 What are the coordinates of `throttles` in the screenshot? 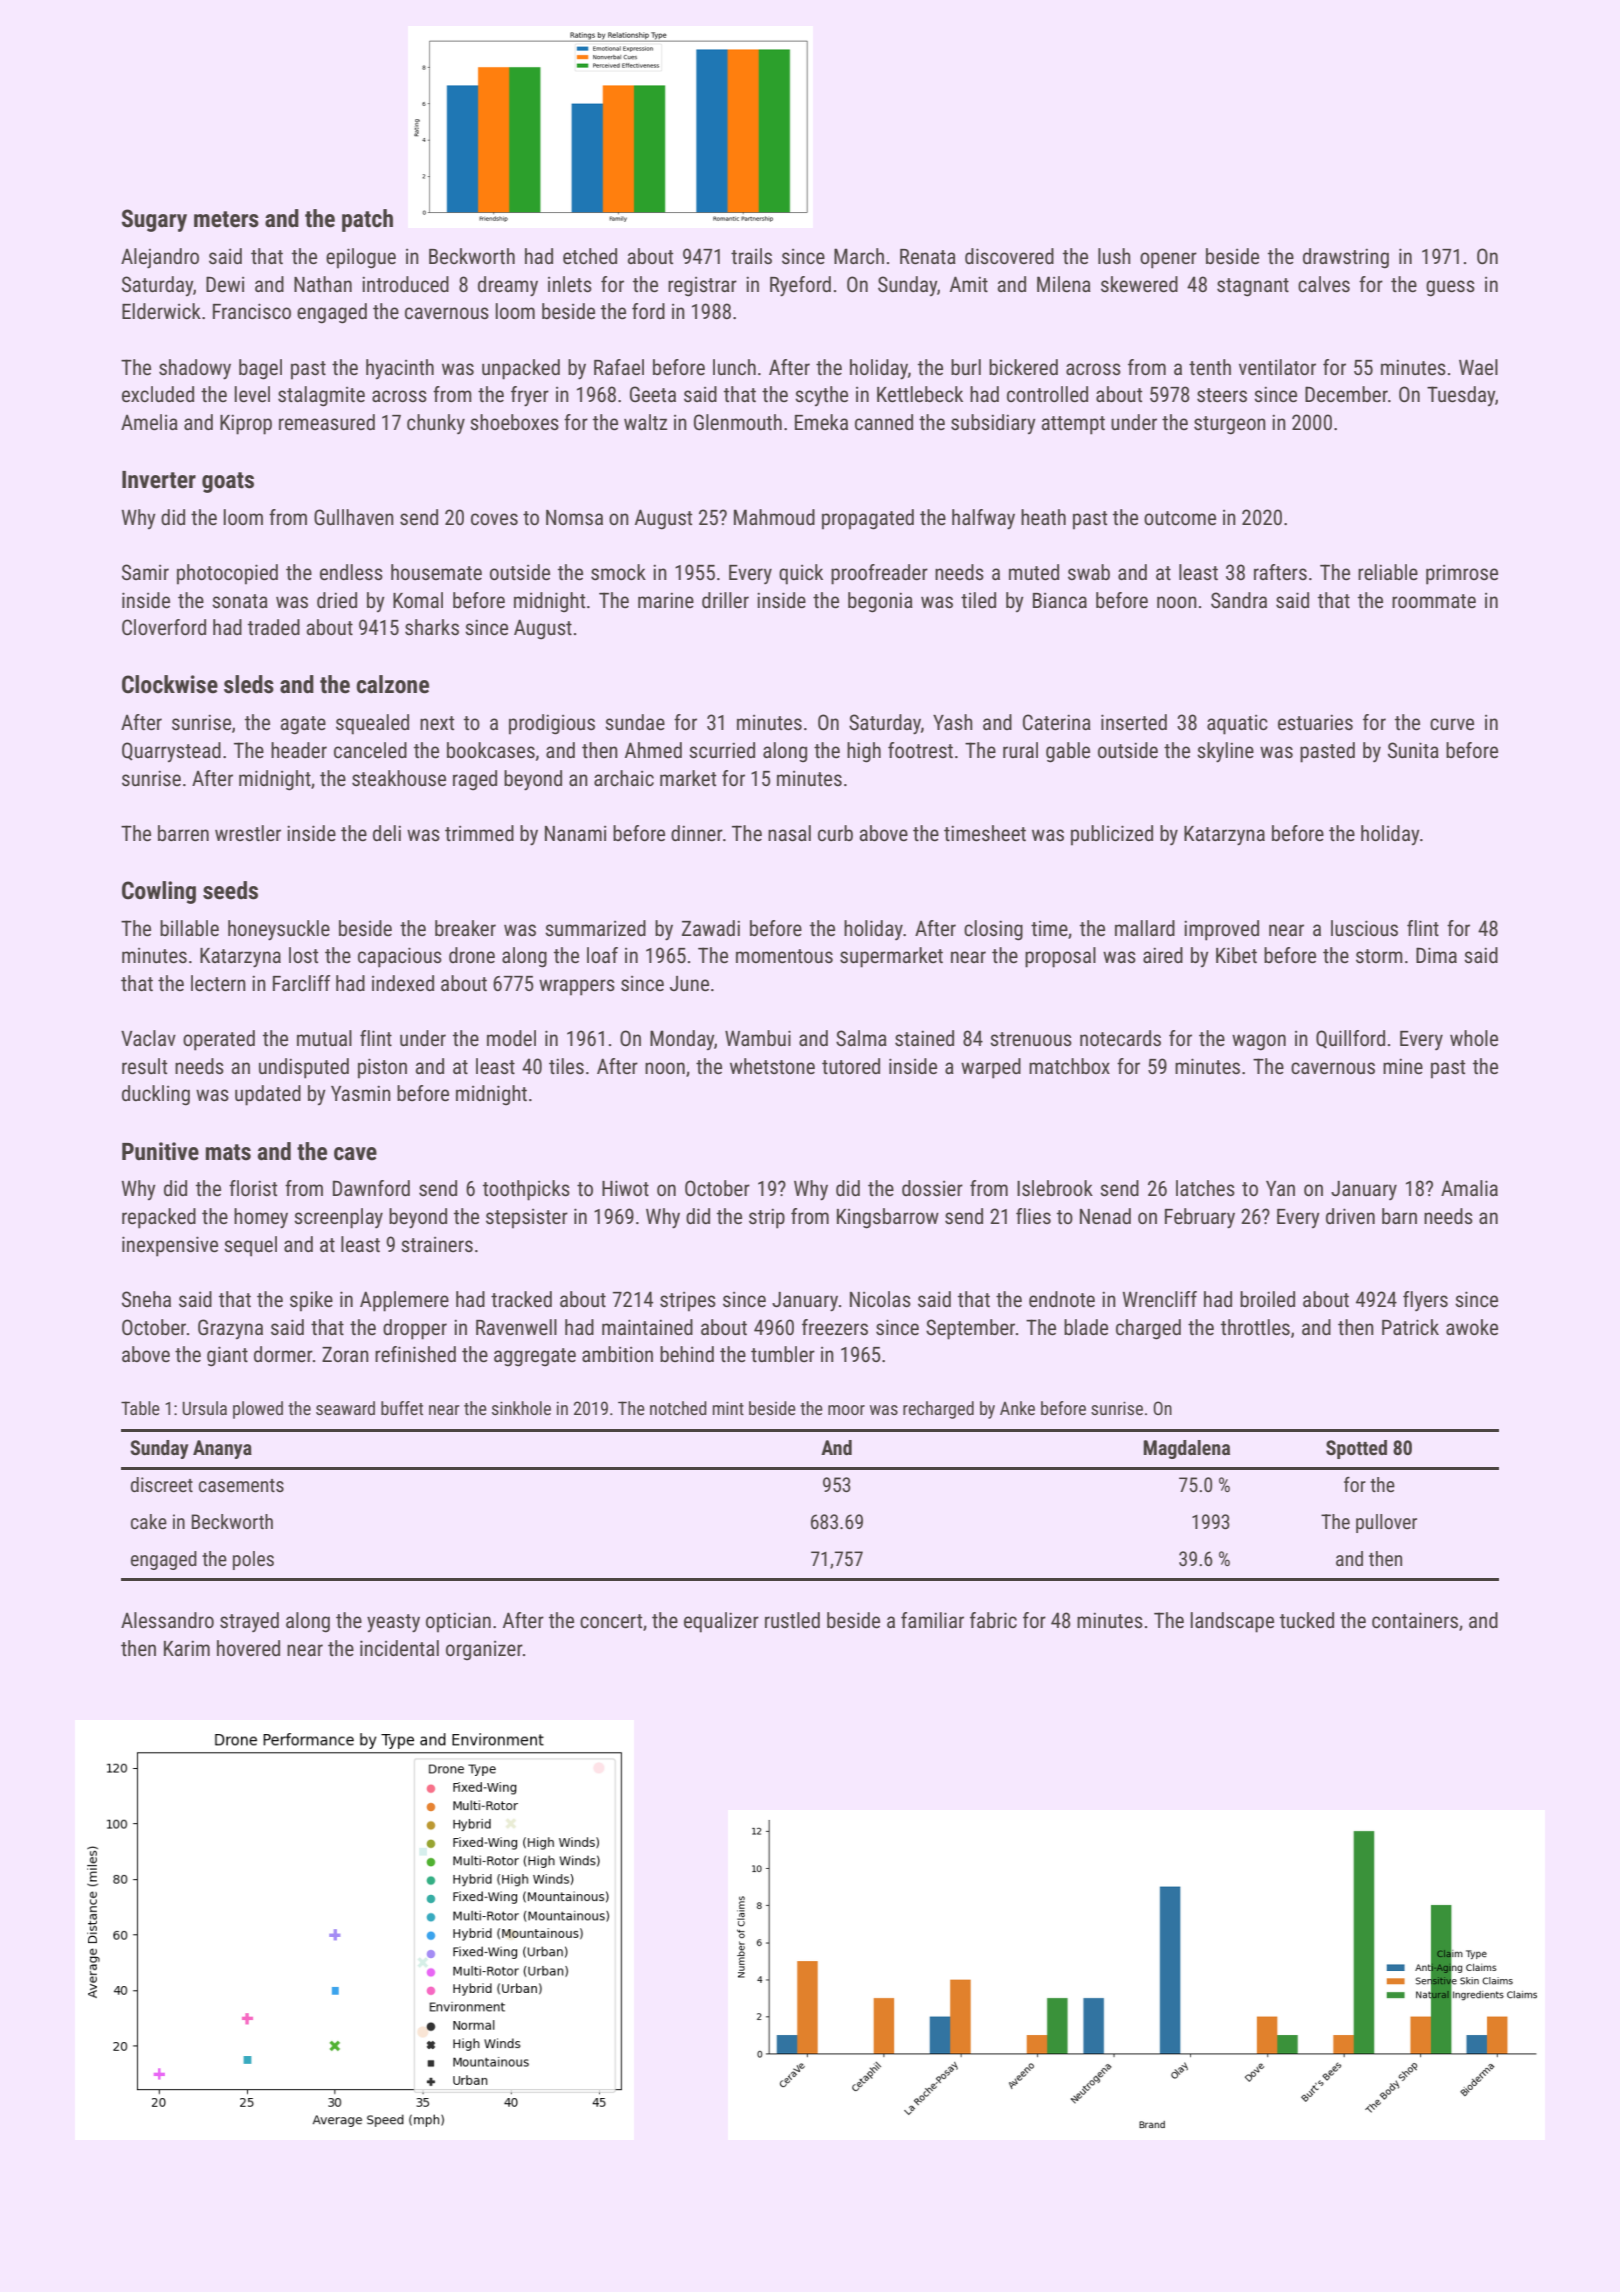 It's located at (1255, 1327).
